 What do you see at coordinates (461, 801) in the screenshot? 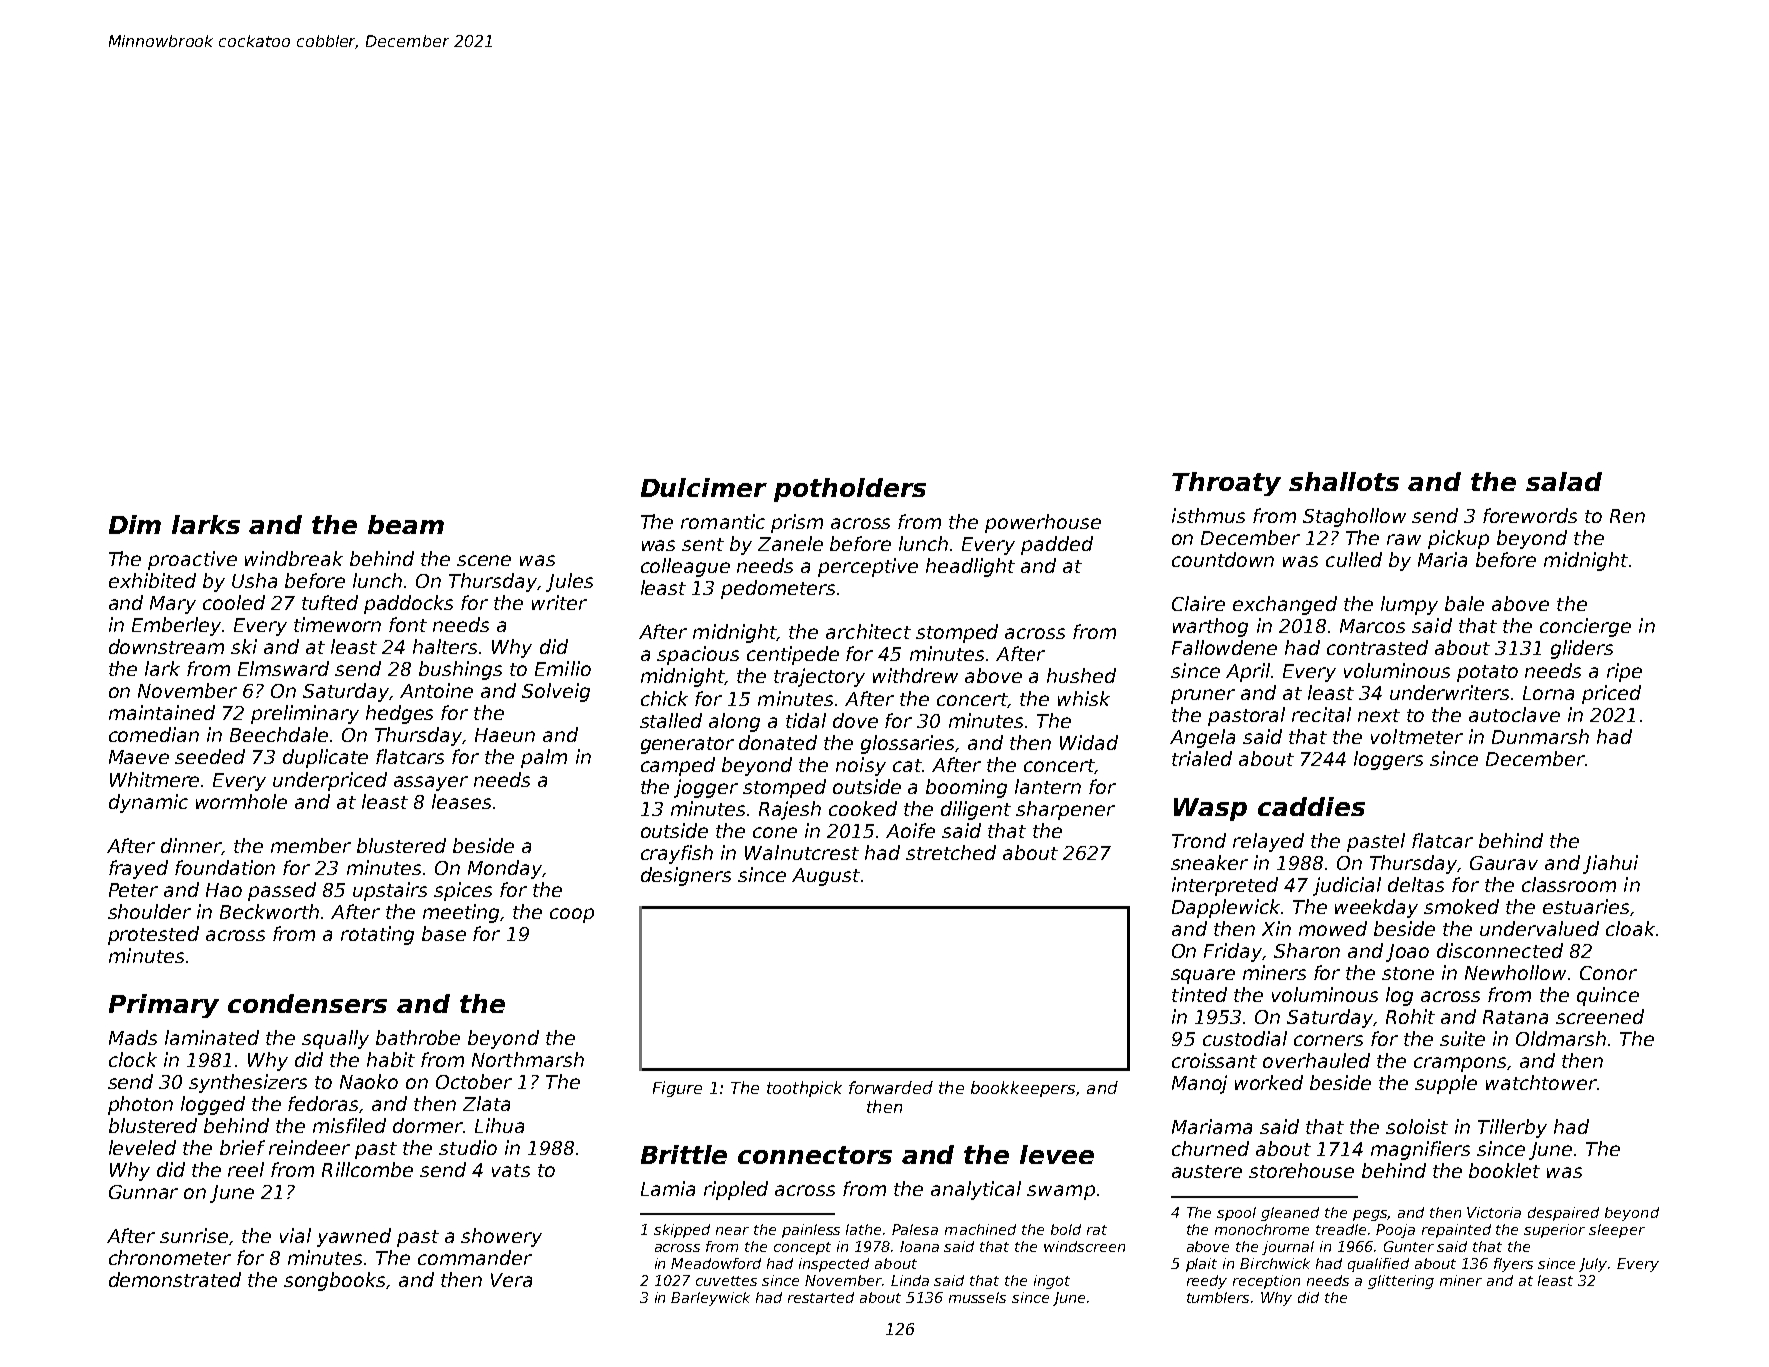
I see `leases` at bounding box center [461, 801].
